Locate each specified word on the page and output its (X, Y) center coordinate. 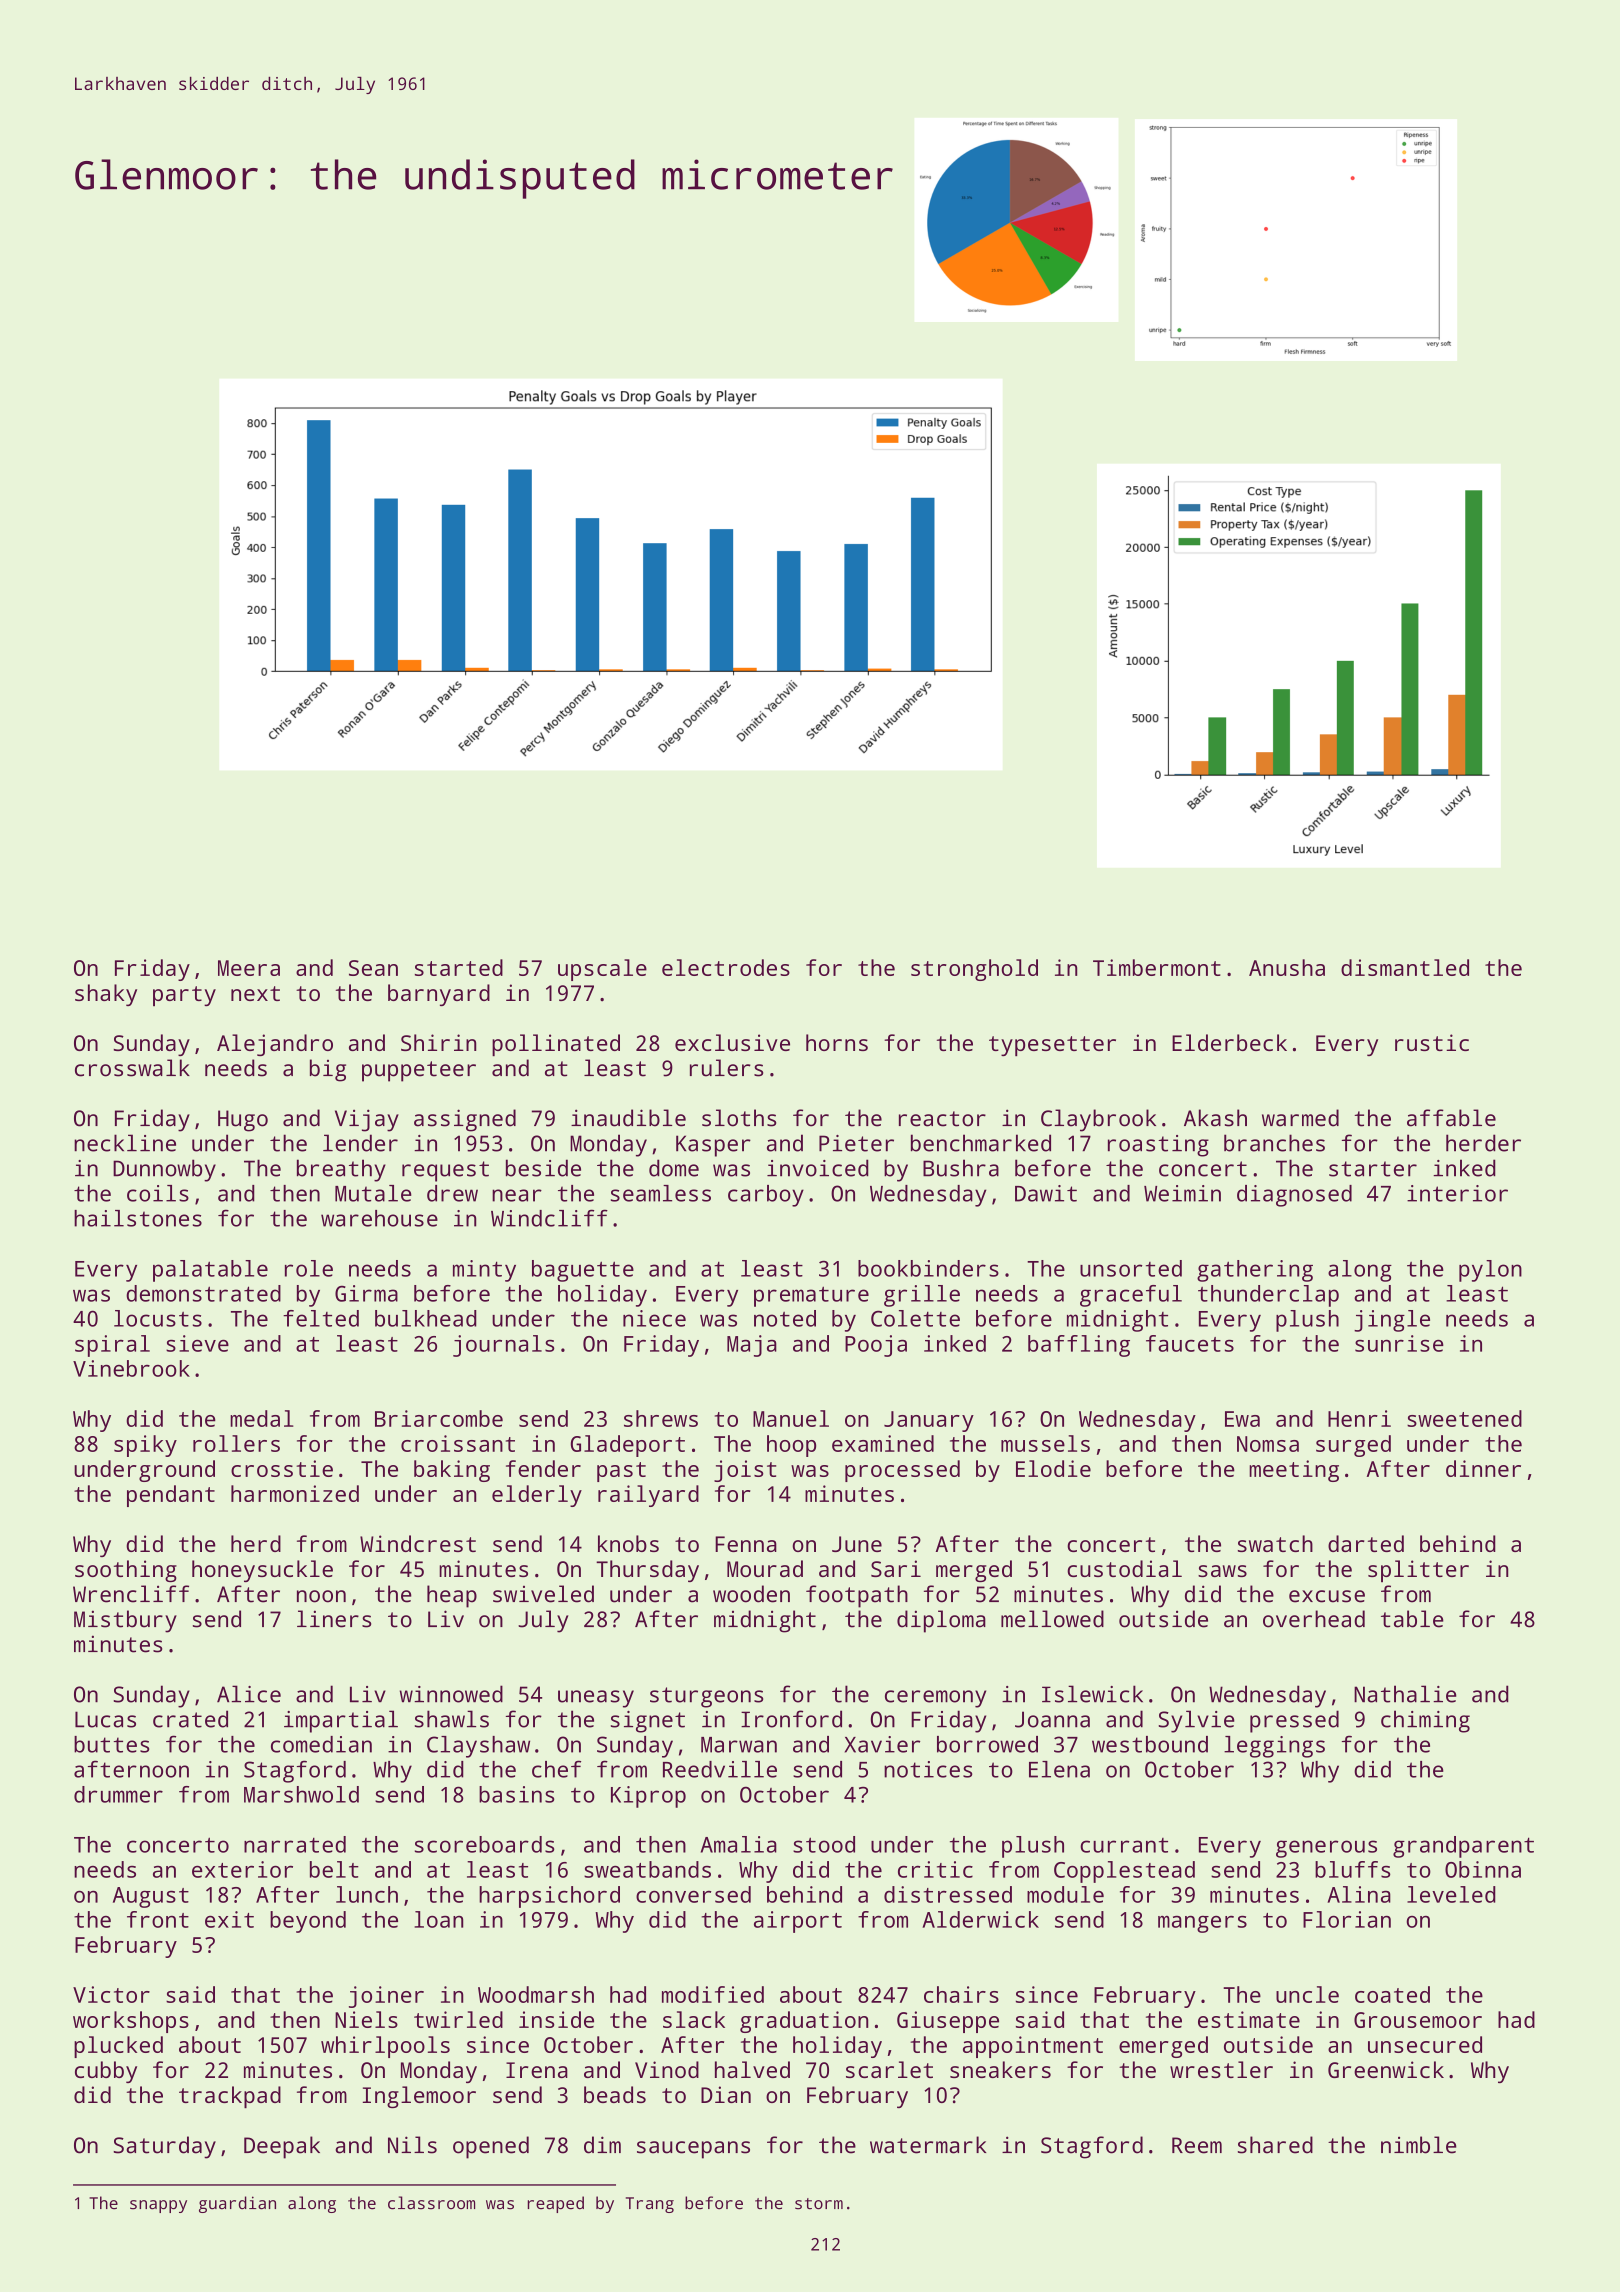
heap (452, 1596)
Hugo (243, 1121)
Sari (896, 1568)
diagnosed (1294, 1196)
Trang (650, 2205)
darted (1366, 1543)
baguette (583, 1271)
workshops (131, 2022)
